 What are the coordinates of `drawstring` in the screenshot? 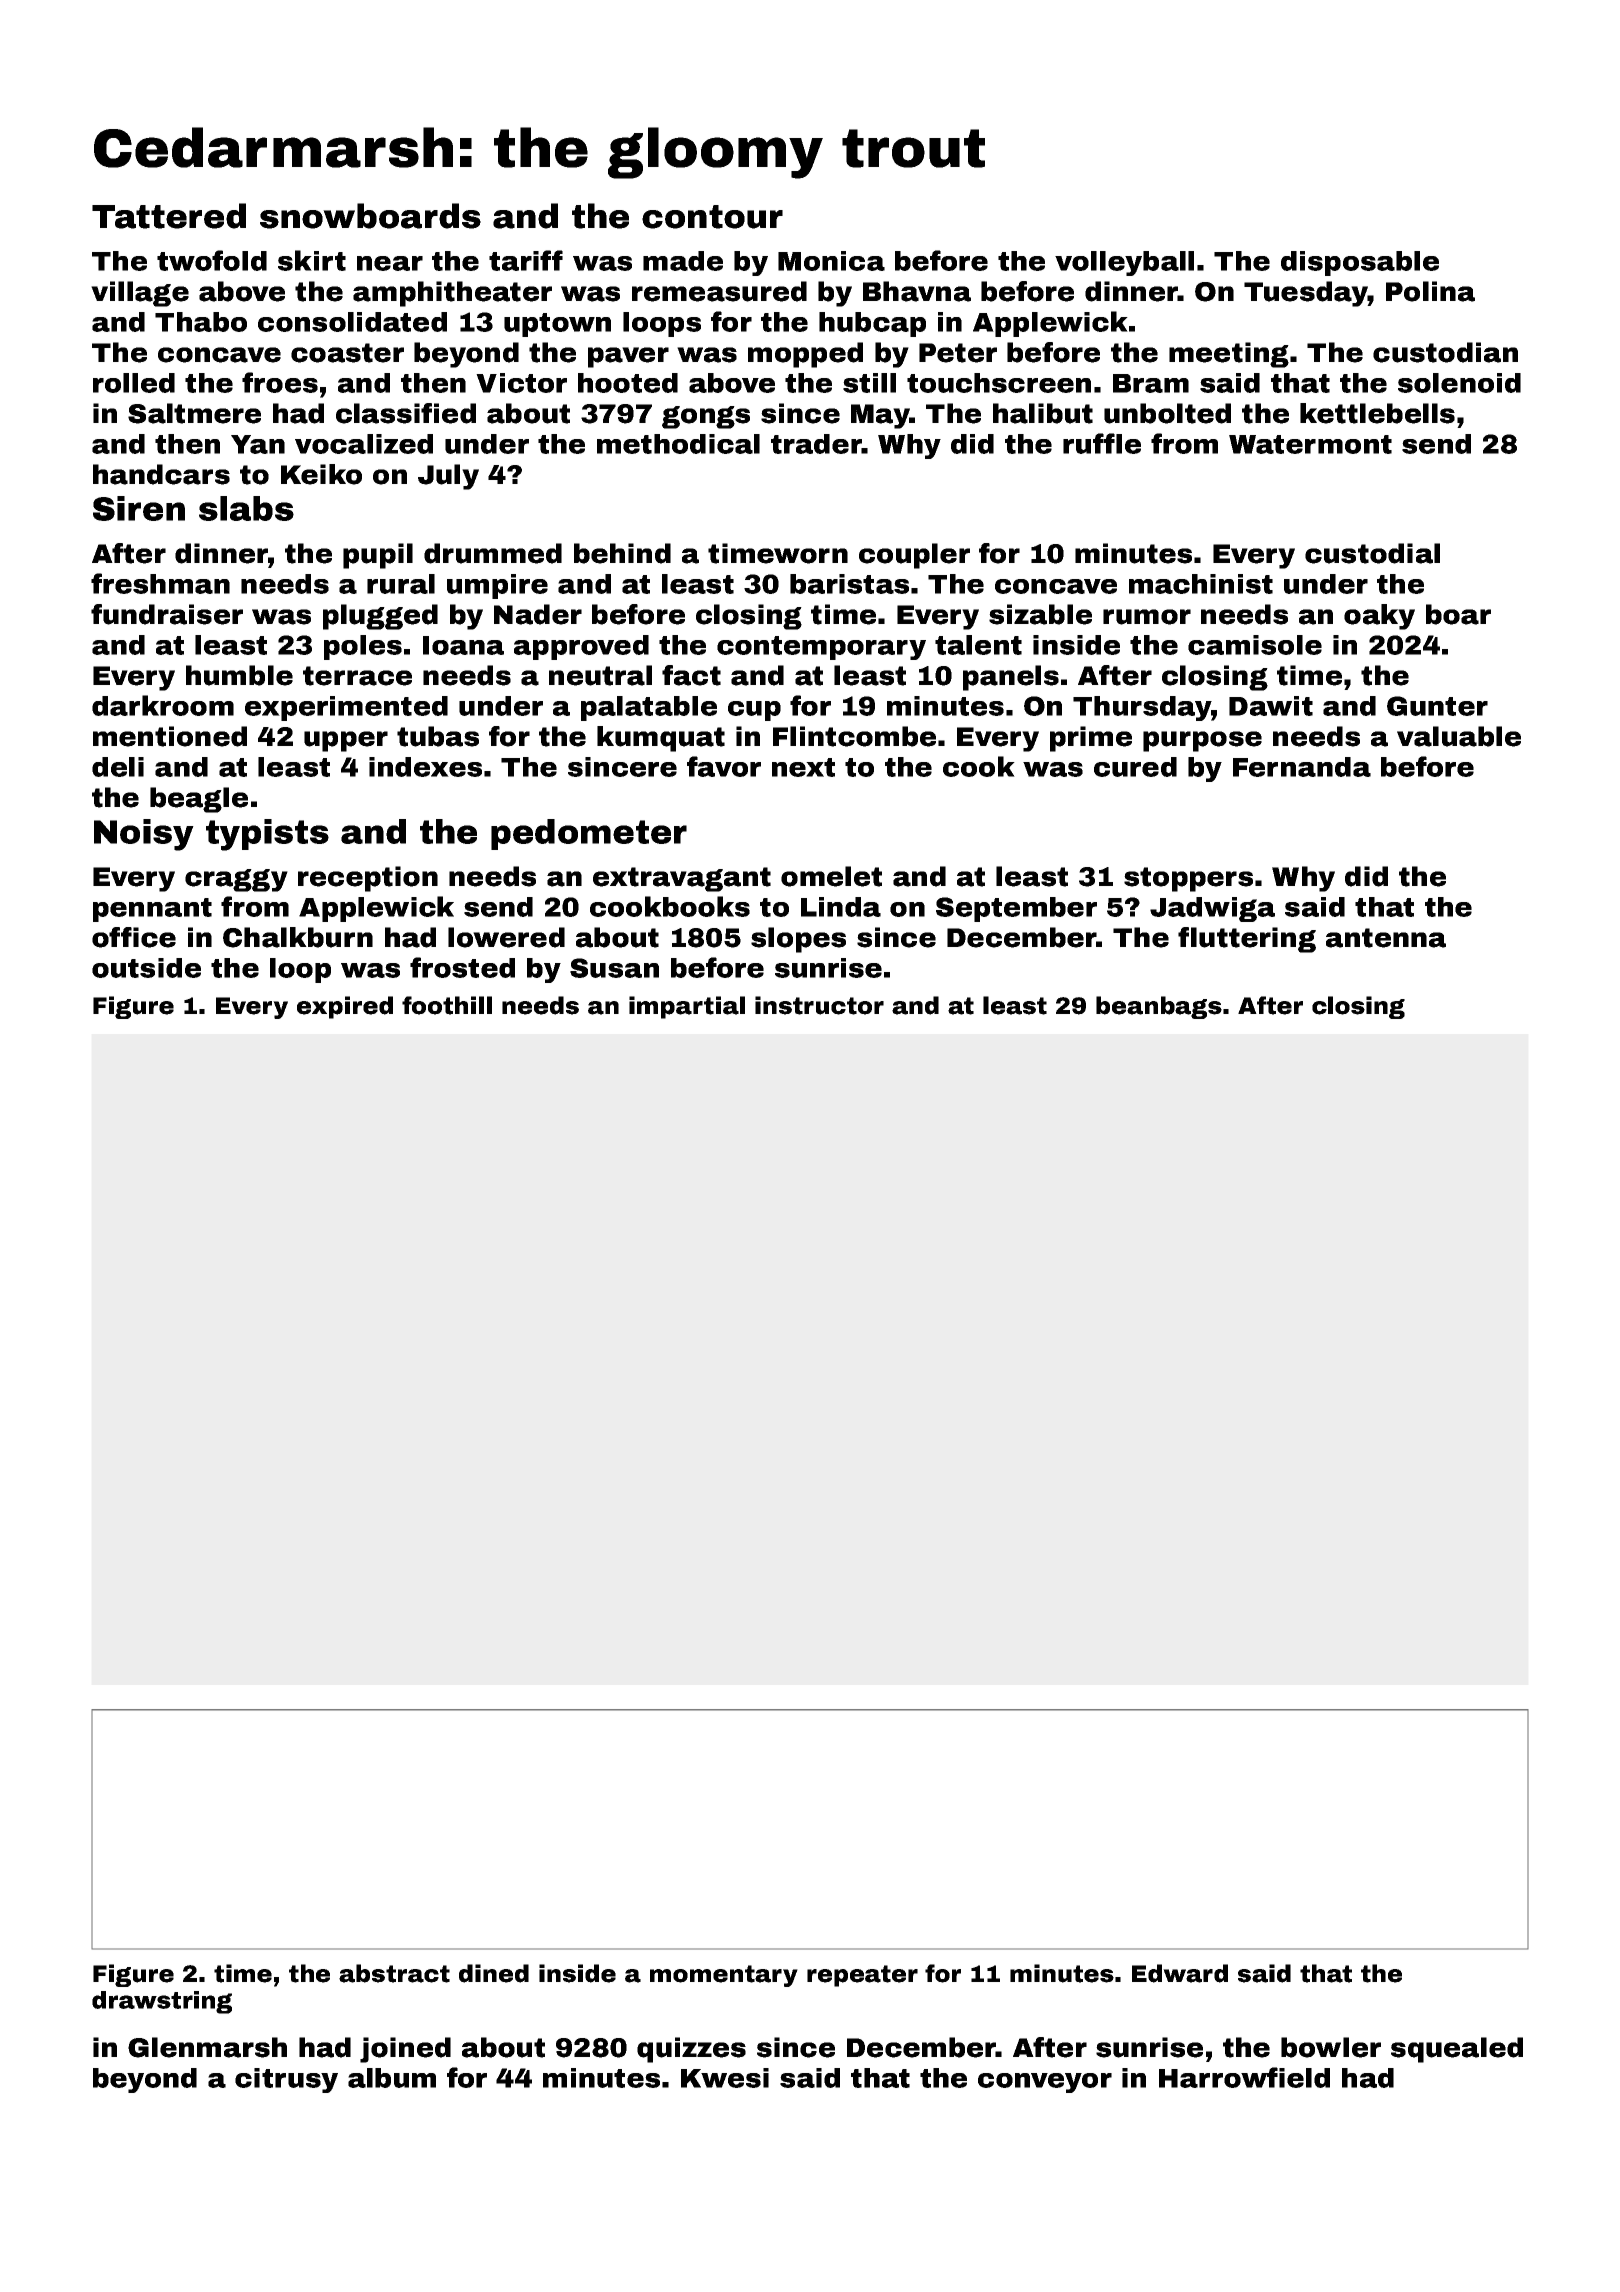 It's located at (162, 2002).
